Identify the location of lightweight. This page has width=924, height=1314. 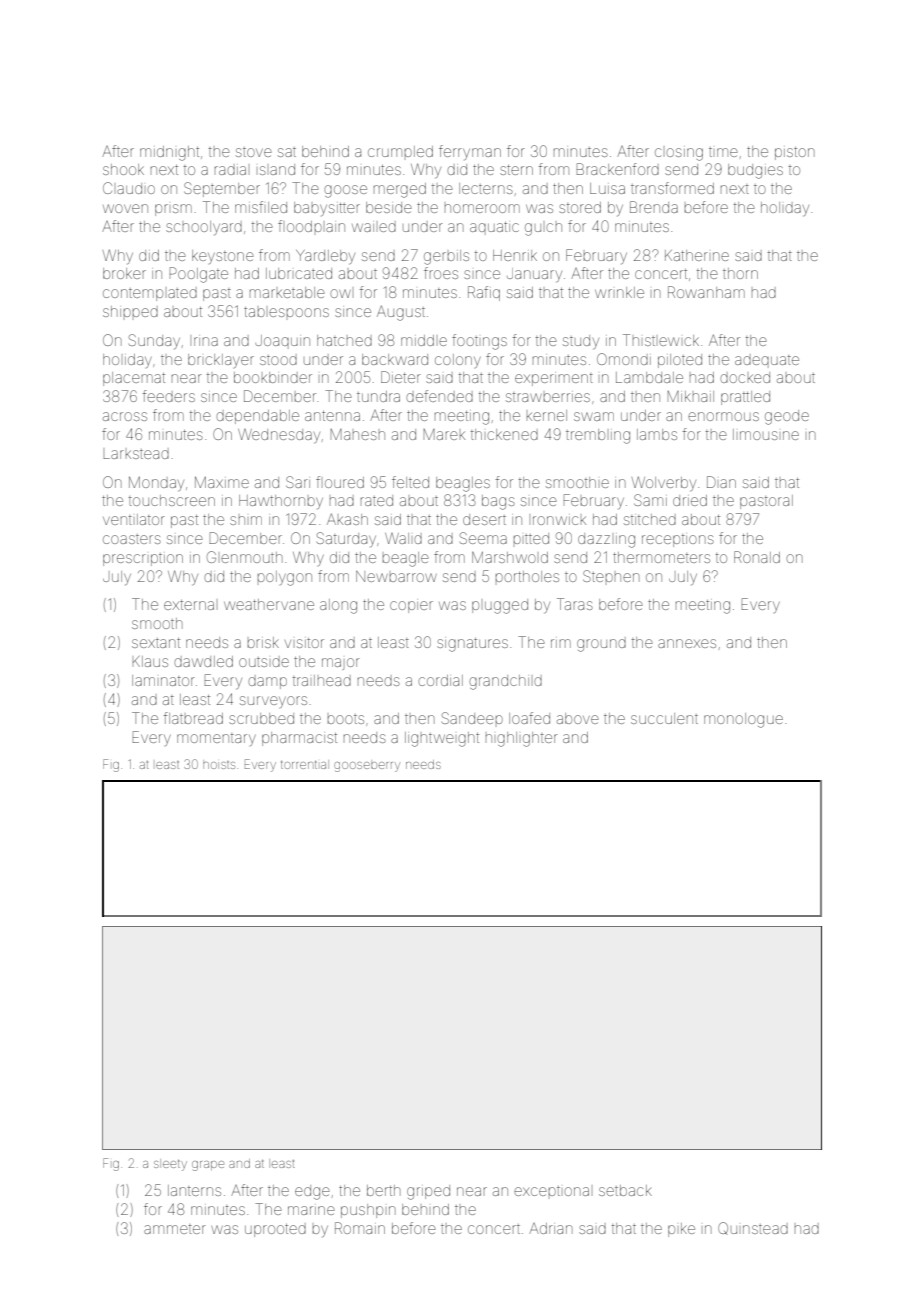
(442, 739).
